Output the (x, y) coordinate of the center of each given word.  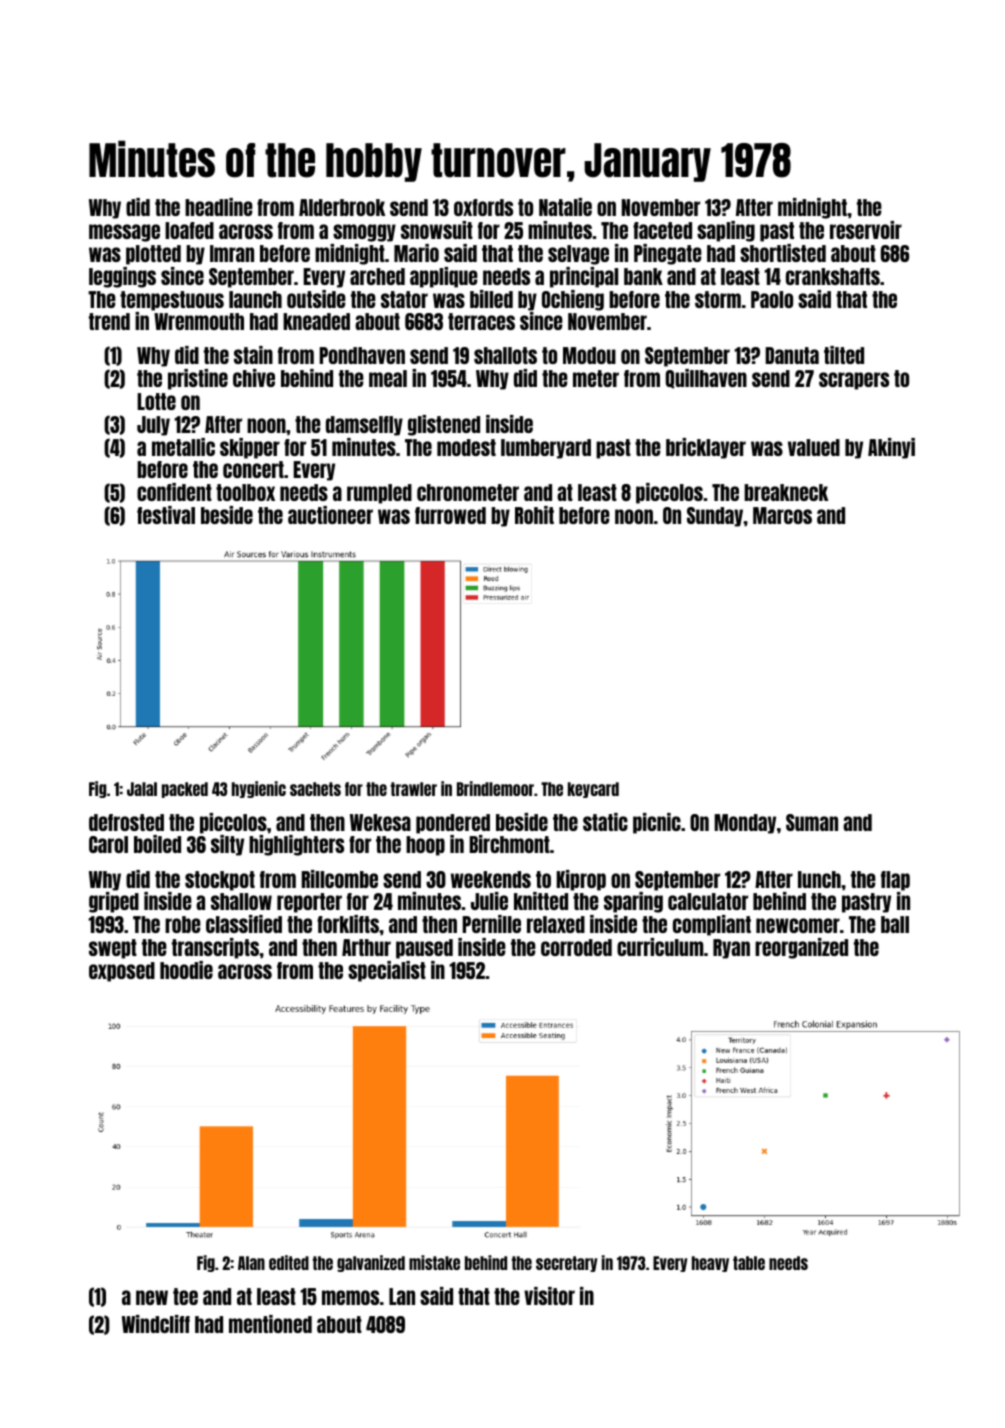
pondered (453, 824)
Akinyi (891, 448)
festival (166, 515)
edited (289, 1262)
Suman (812, 822)
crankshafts (833, 276)
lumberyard (546, 449)
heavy (710, 1264)
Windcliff (156, 1324)
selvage (578, 255)
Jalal (142, 789)
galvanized (371, 1263)
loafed (189, 230)
